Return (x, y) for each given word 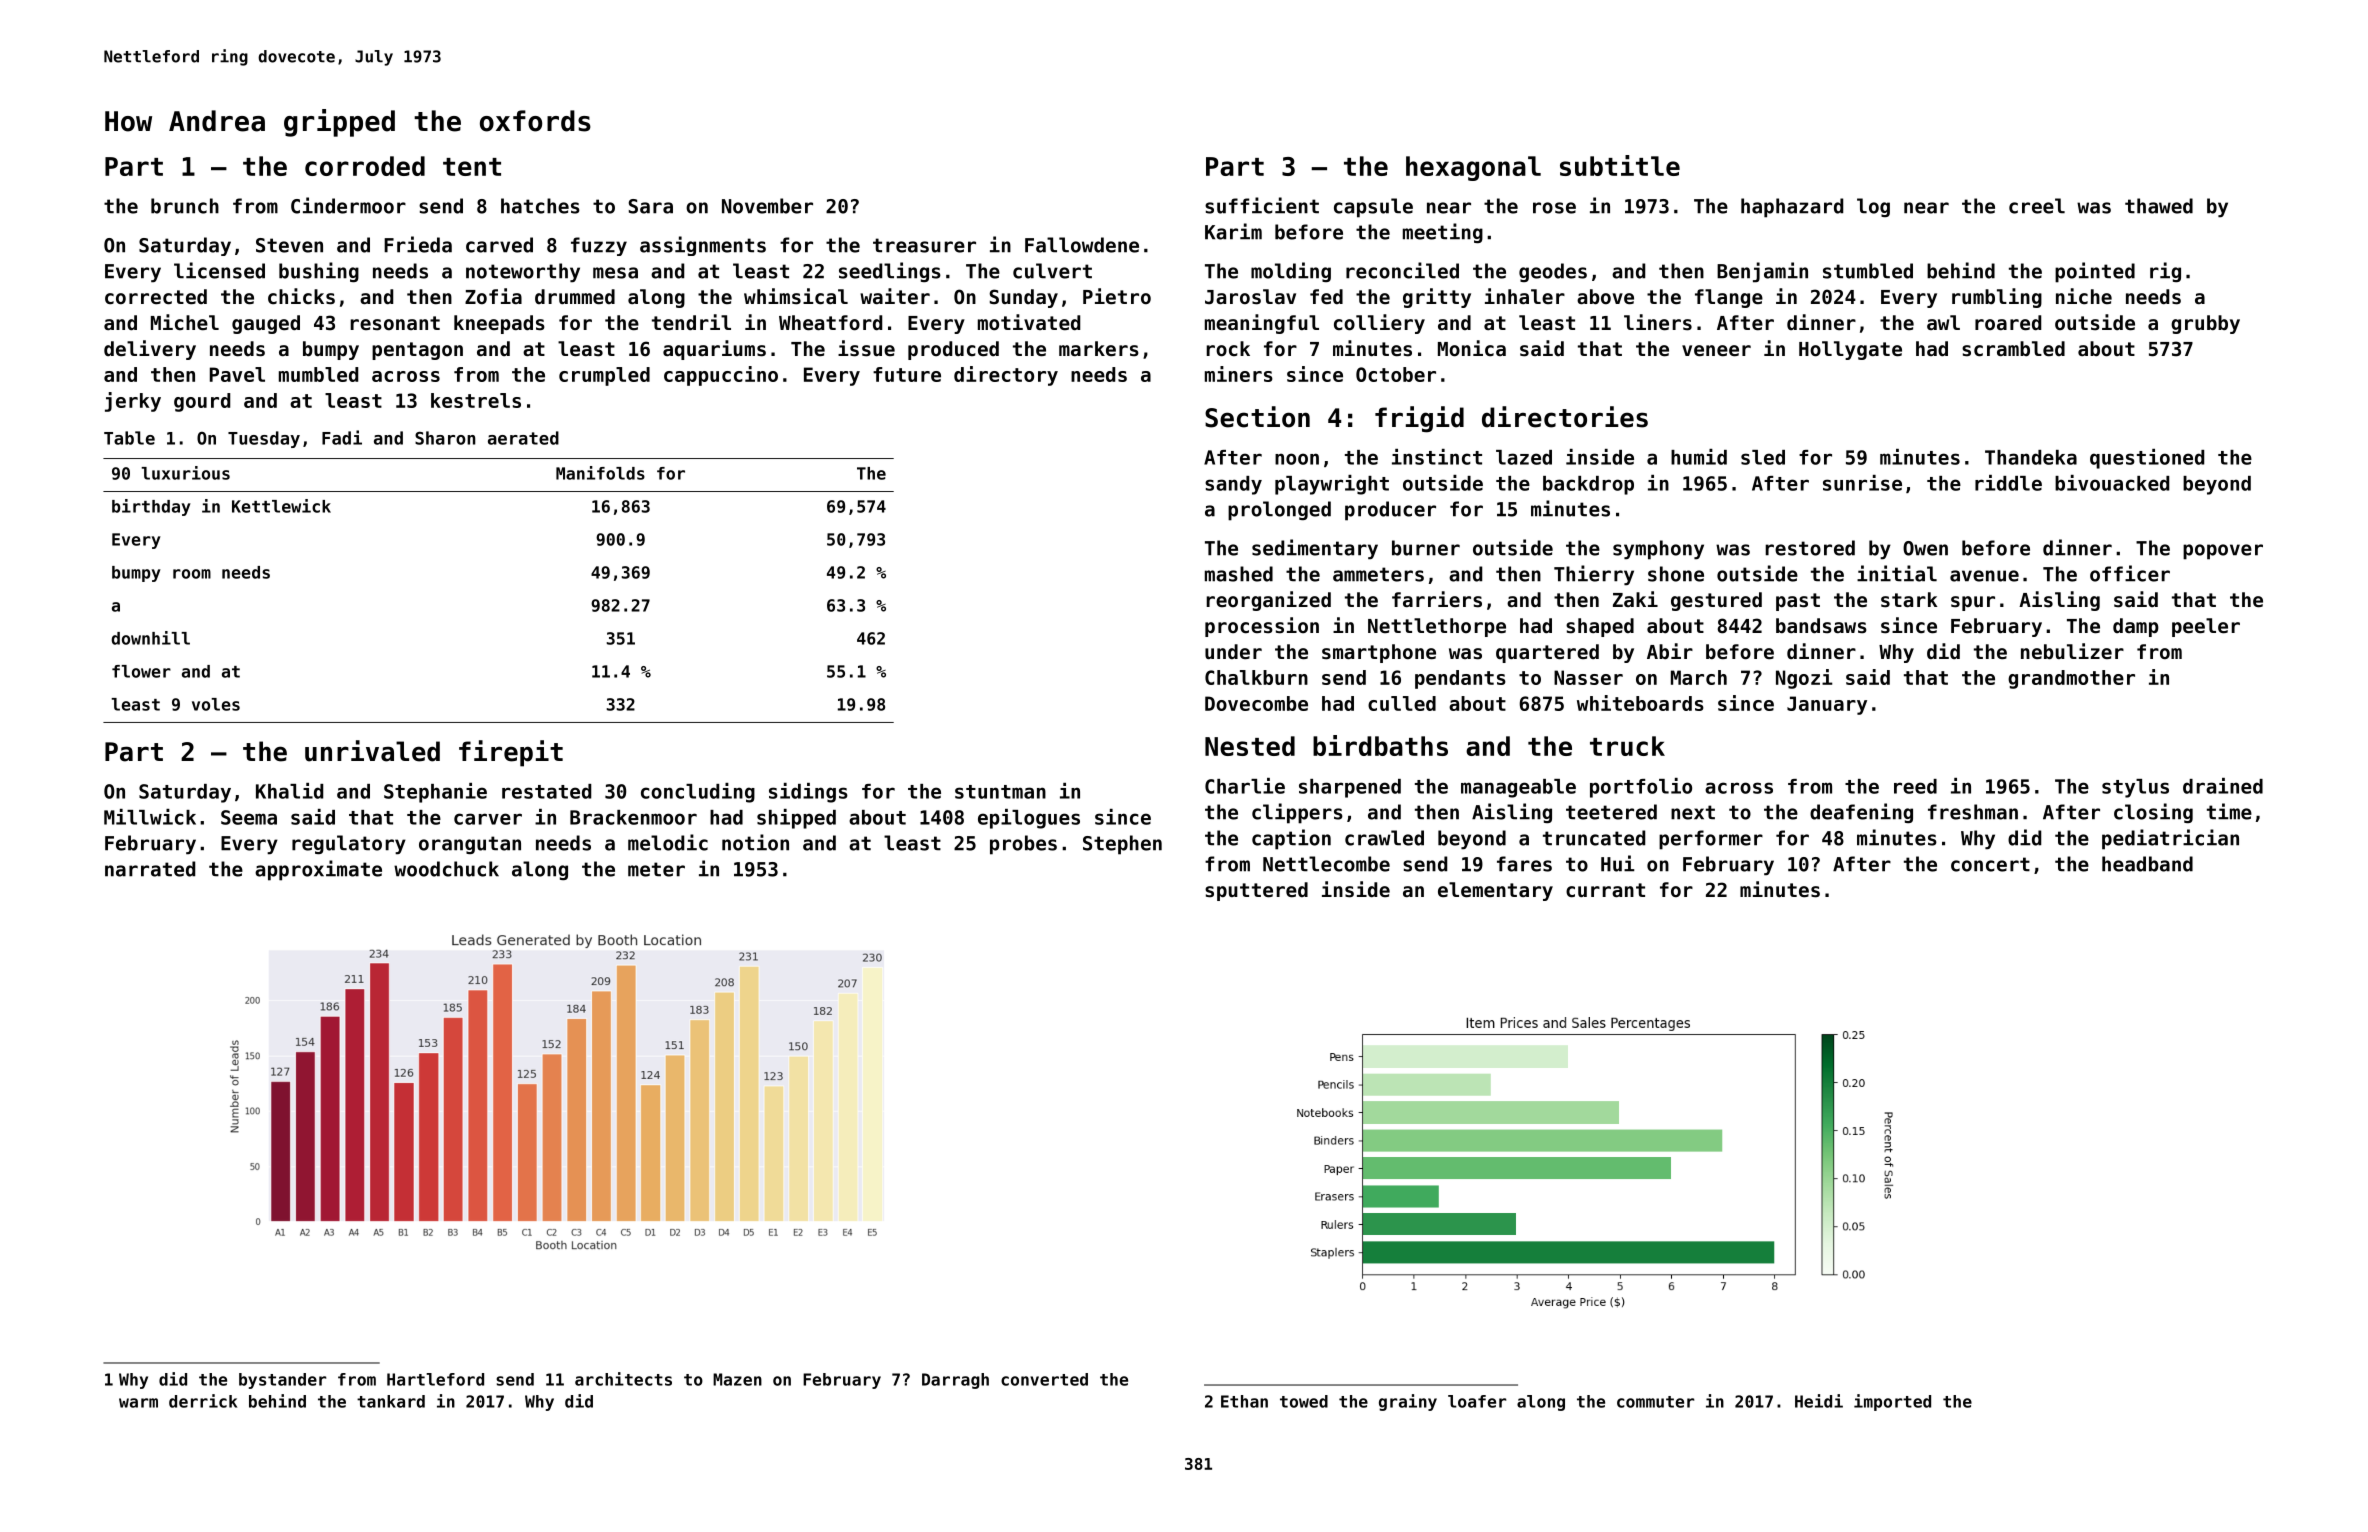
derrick (203, 1401)
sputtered (1256, 891)
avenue (1984, 576)
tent (472, 167)
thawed (2159, 206)
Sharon (445, 438)
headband (2147, 864)
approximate (318, 870)
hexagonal (1473, 168)
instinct (1437, 457)
